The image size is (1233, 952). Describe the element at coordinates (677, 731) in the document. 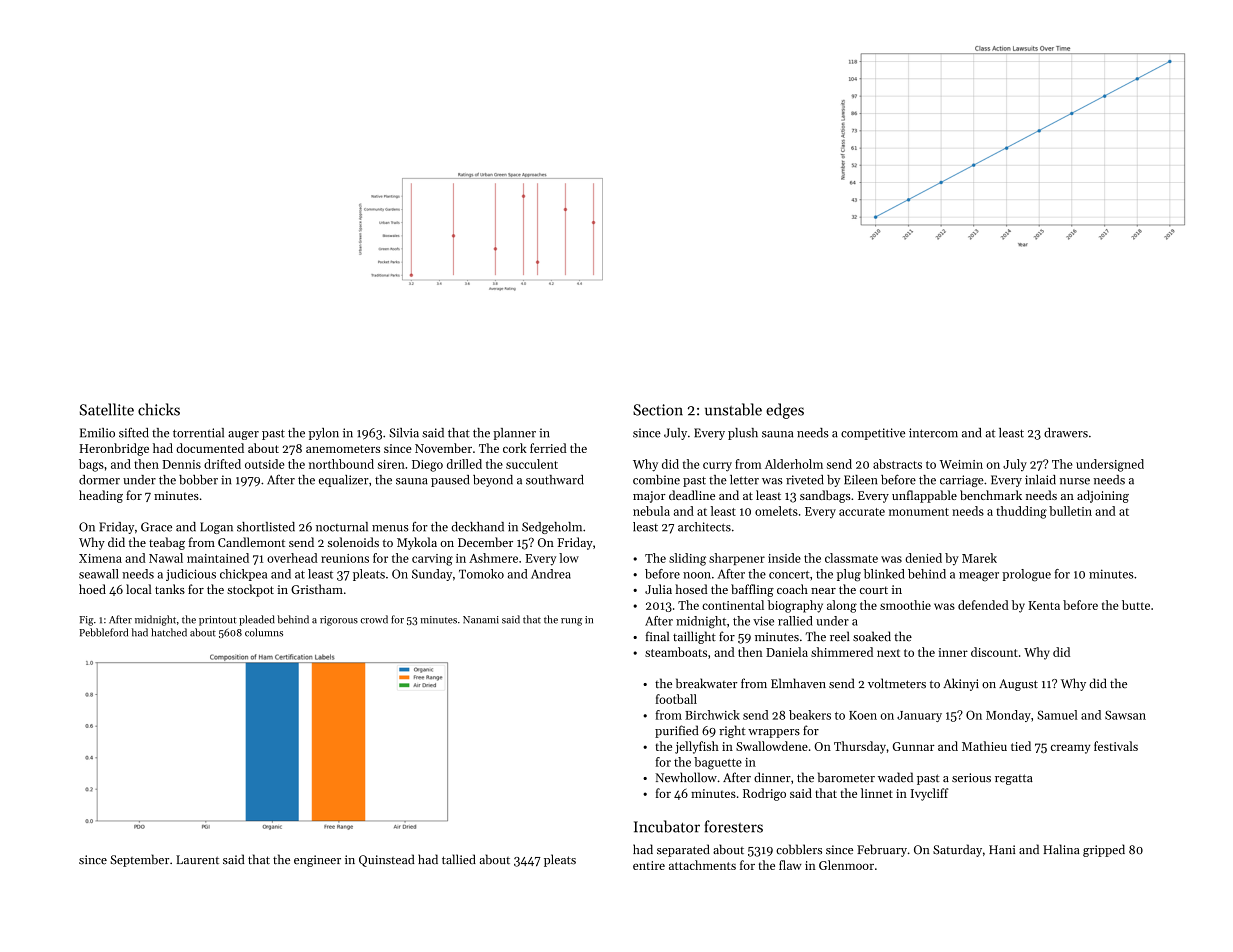

I see `purified` at that location.
